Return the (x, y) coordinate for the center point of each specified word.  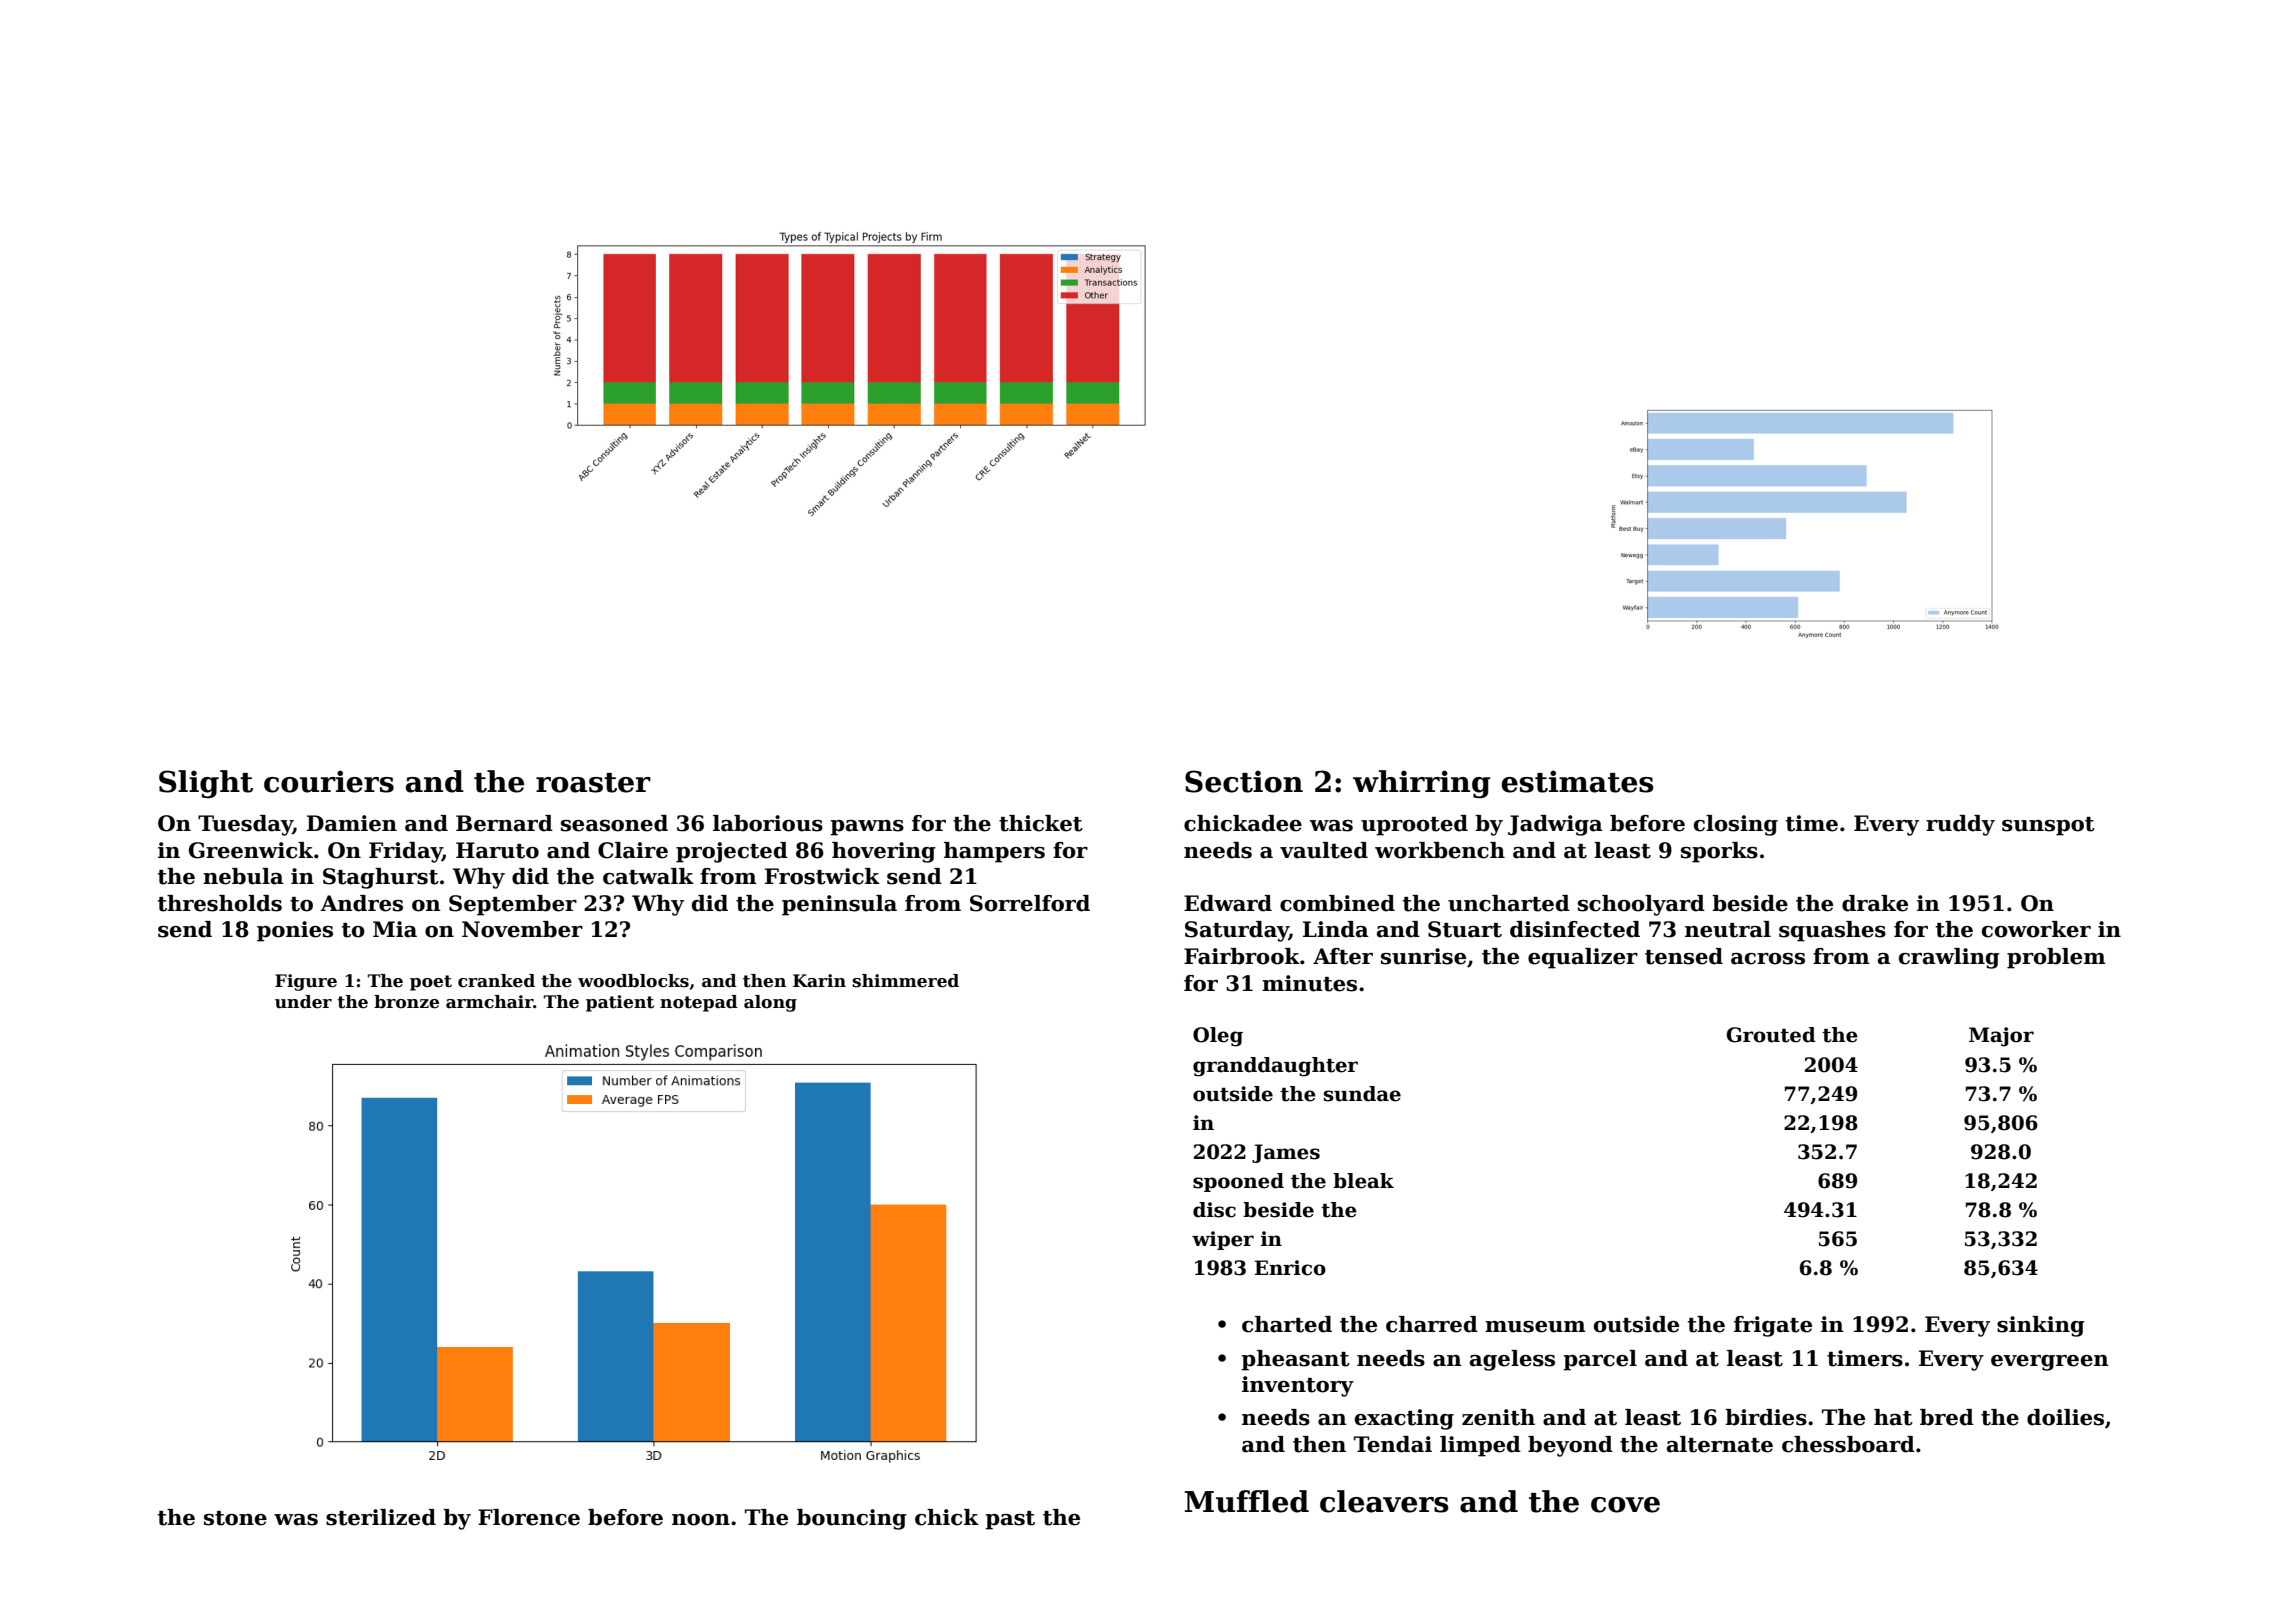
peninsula (839, 905)
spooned (1238, 1182)
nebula (243, 876)
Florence (529, 1517)
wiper (1223, 1240)
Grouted (1771, 1035)
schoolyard (1641, 905)
